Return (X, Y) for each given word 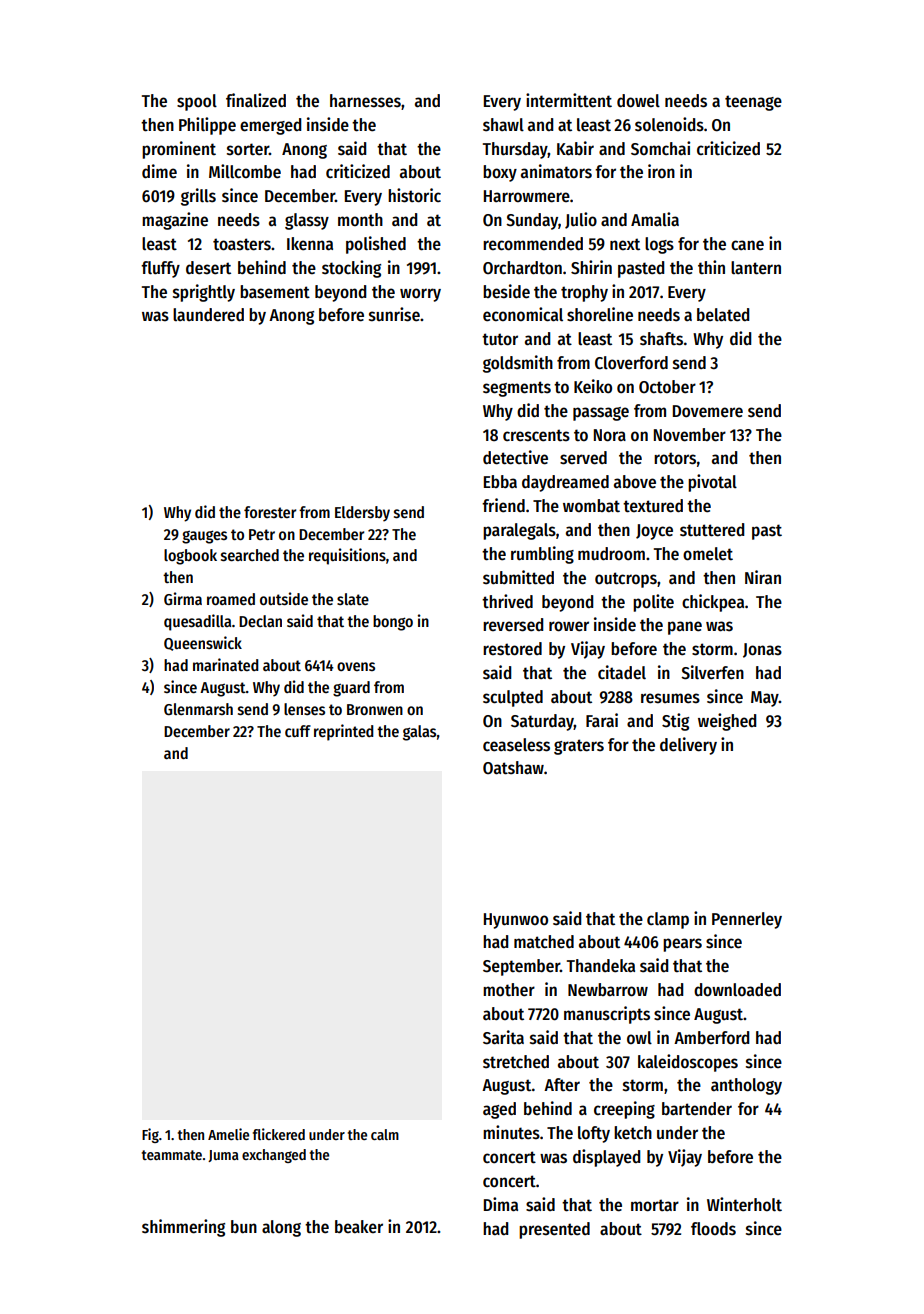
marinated (226, 664)
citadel (622, 672)
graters (579, 747)
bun (244, 1226)
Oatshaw (513, 768)
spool (197, 102)
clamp (668, 920)
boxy (500, 173)
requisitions (347, 556)
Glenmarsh (198, 709)
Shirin (591, 267)
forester (270, 512)
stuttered (712, 530)
